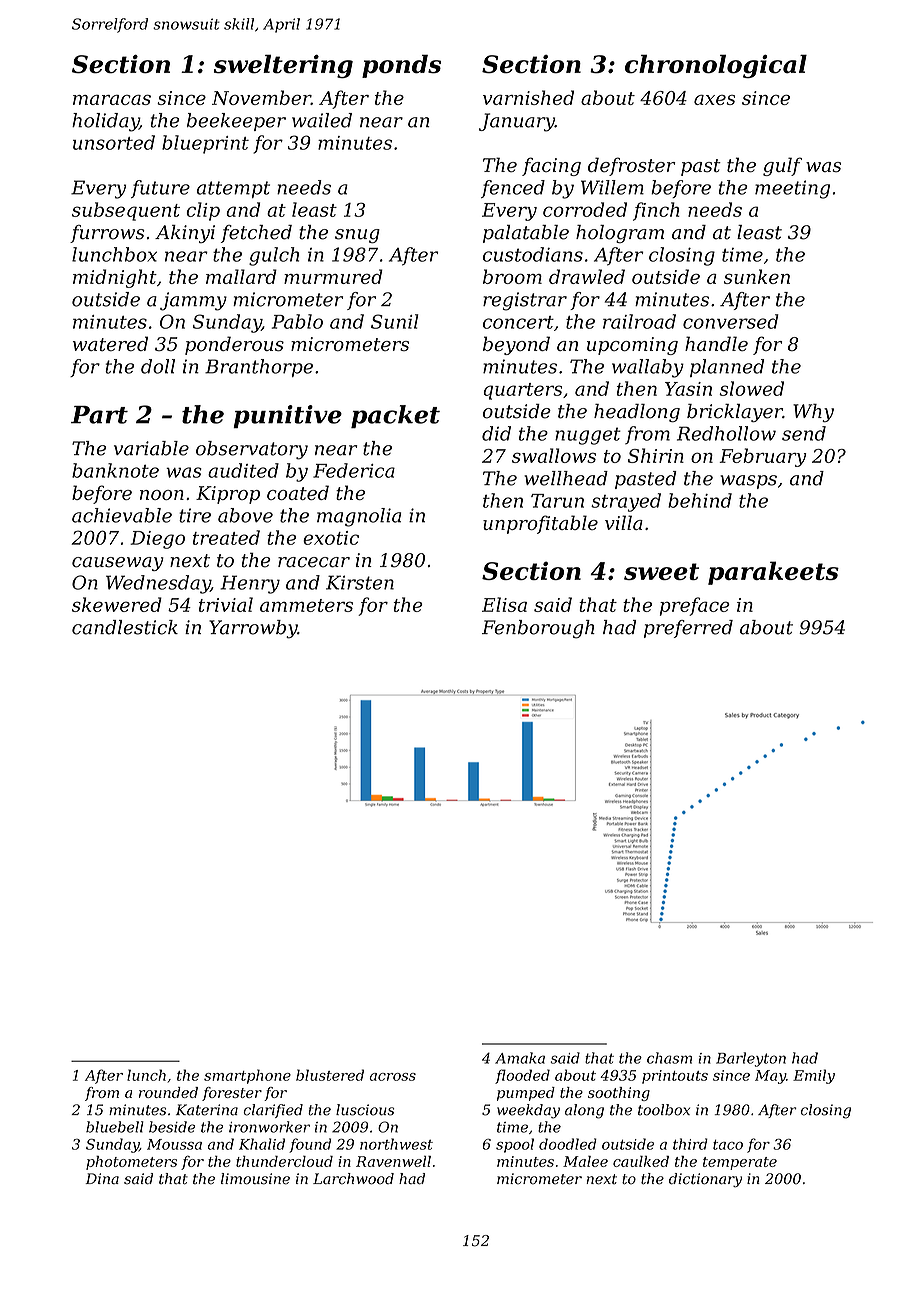 The image size is (924, 1308). What do you see at coordinates (252, 450) in the screenshot?
I see `observatory` at bounding box center [252, 450].
